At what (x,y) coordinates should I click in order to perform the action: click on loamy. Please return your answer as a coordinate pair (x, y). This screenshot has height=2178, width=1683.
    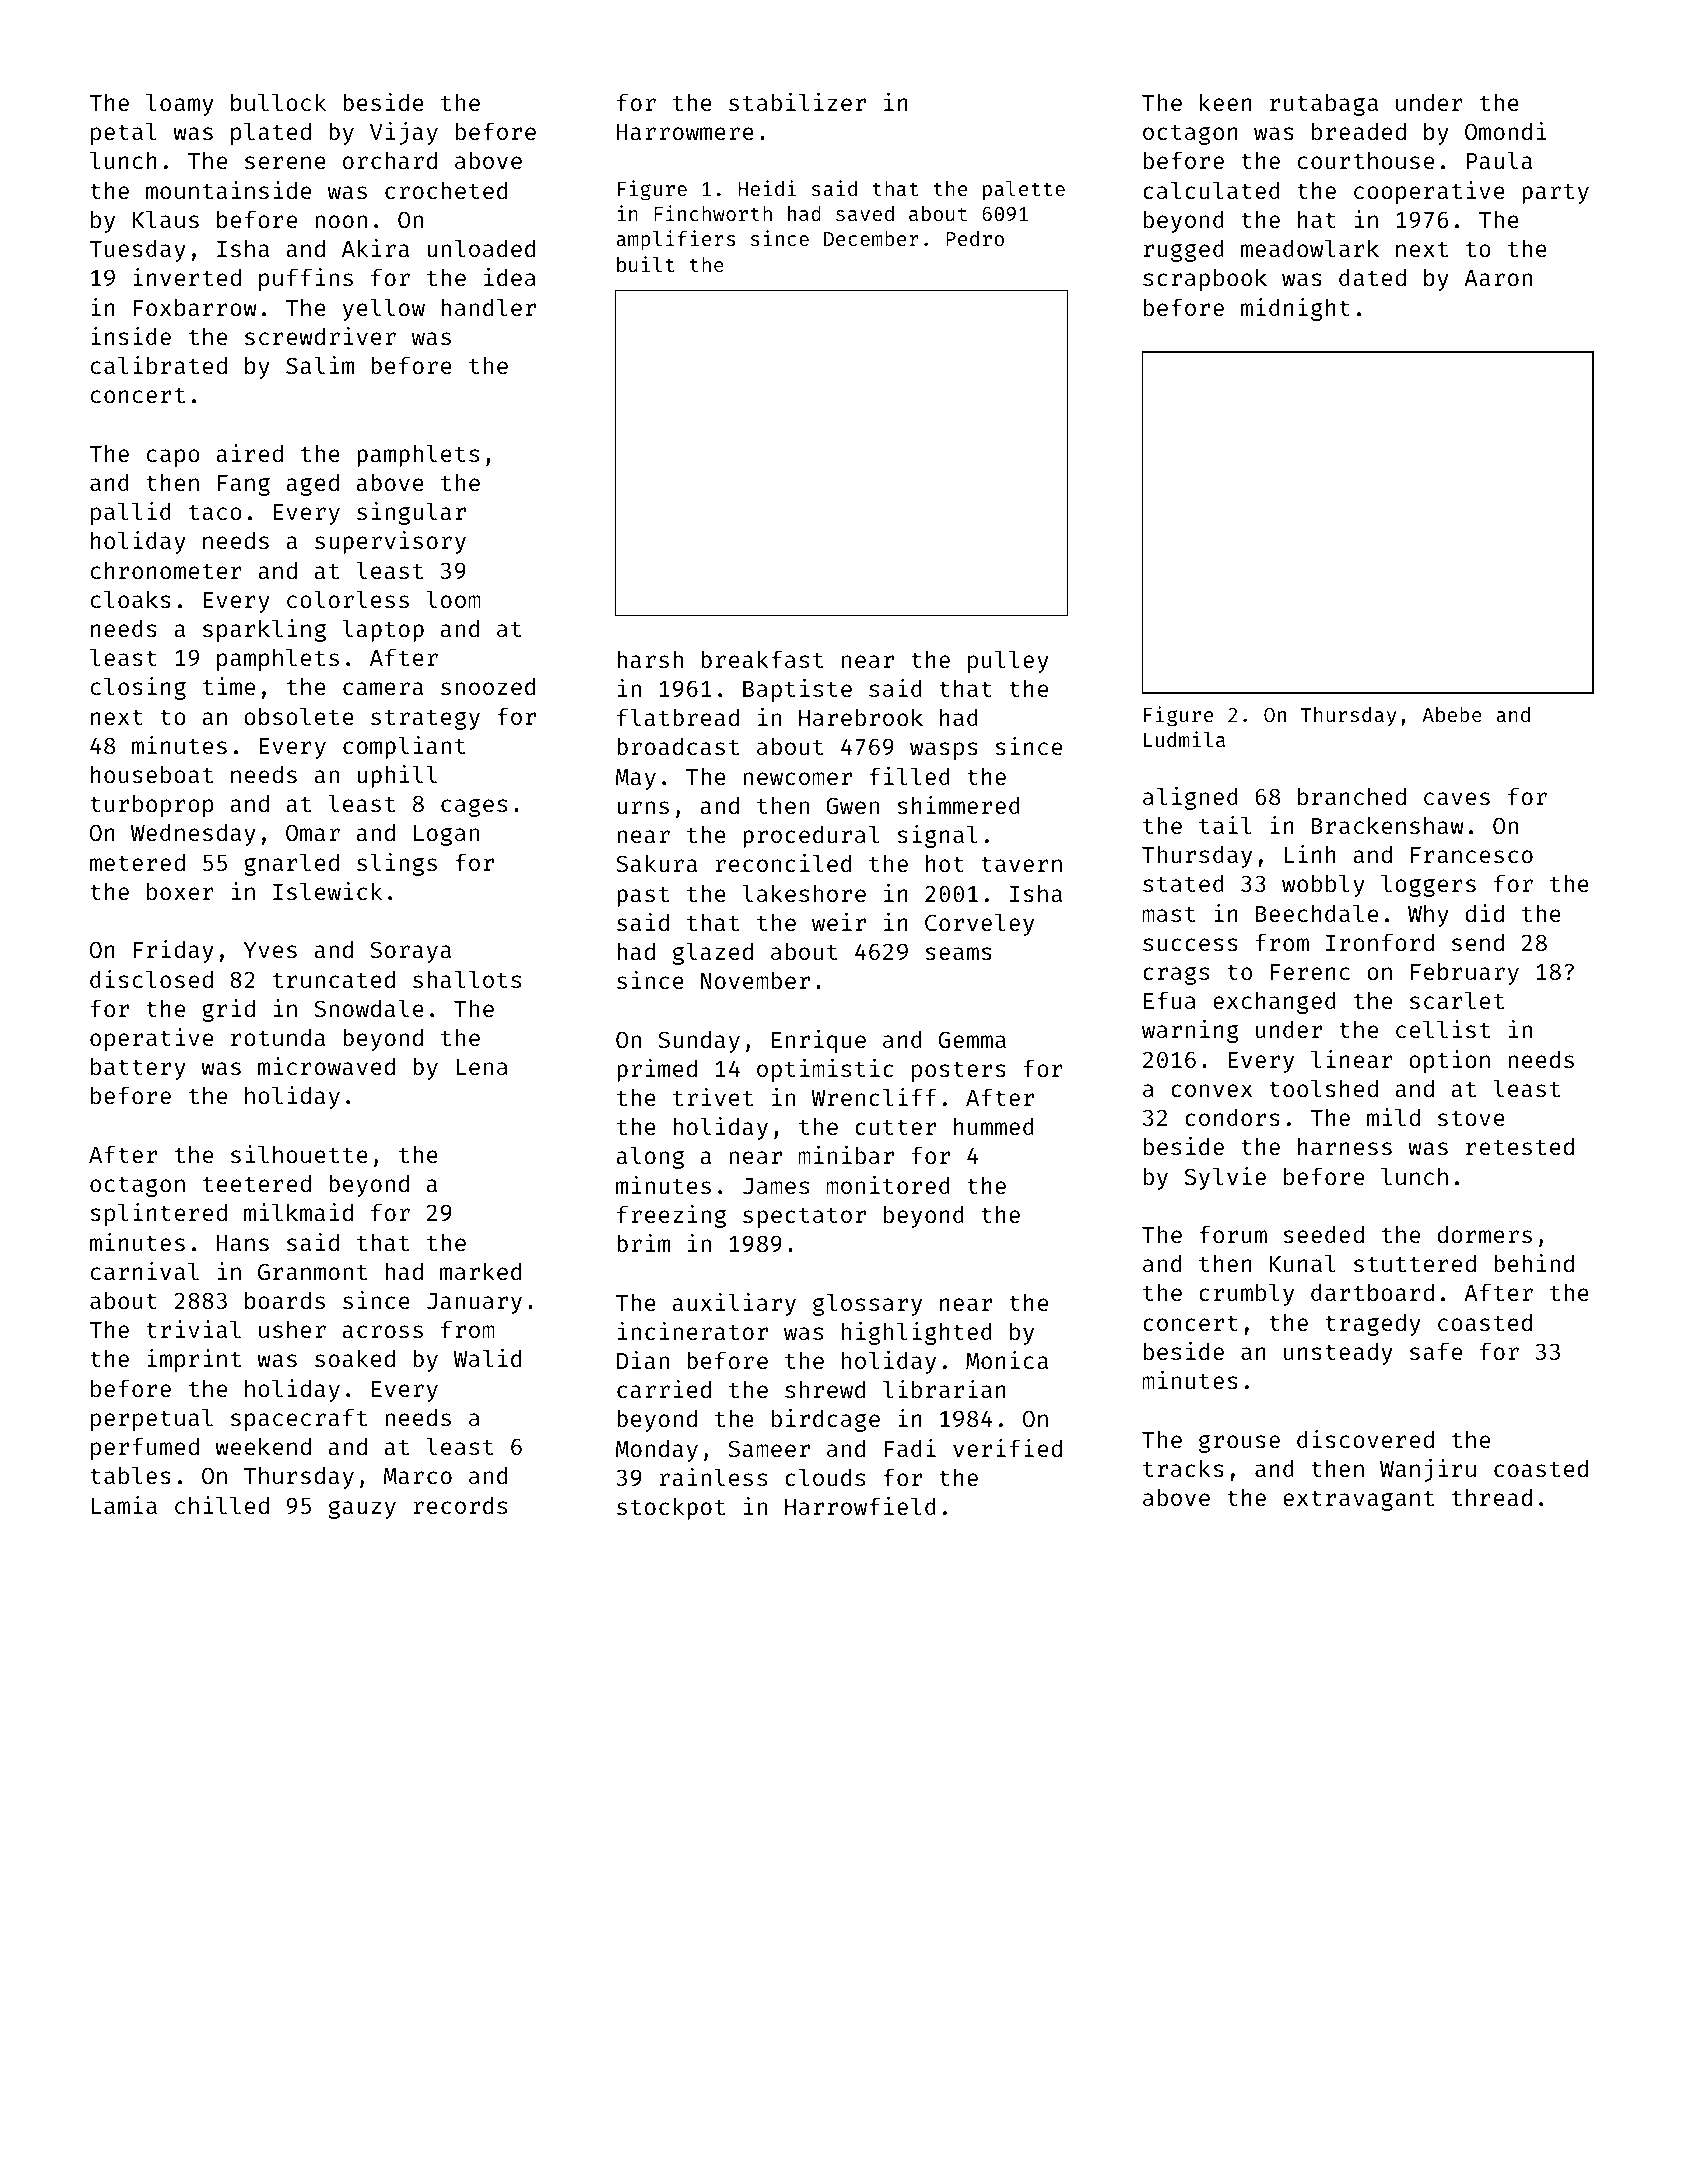
    Looking at the image, I should click on (180, 104).
